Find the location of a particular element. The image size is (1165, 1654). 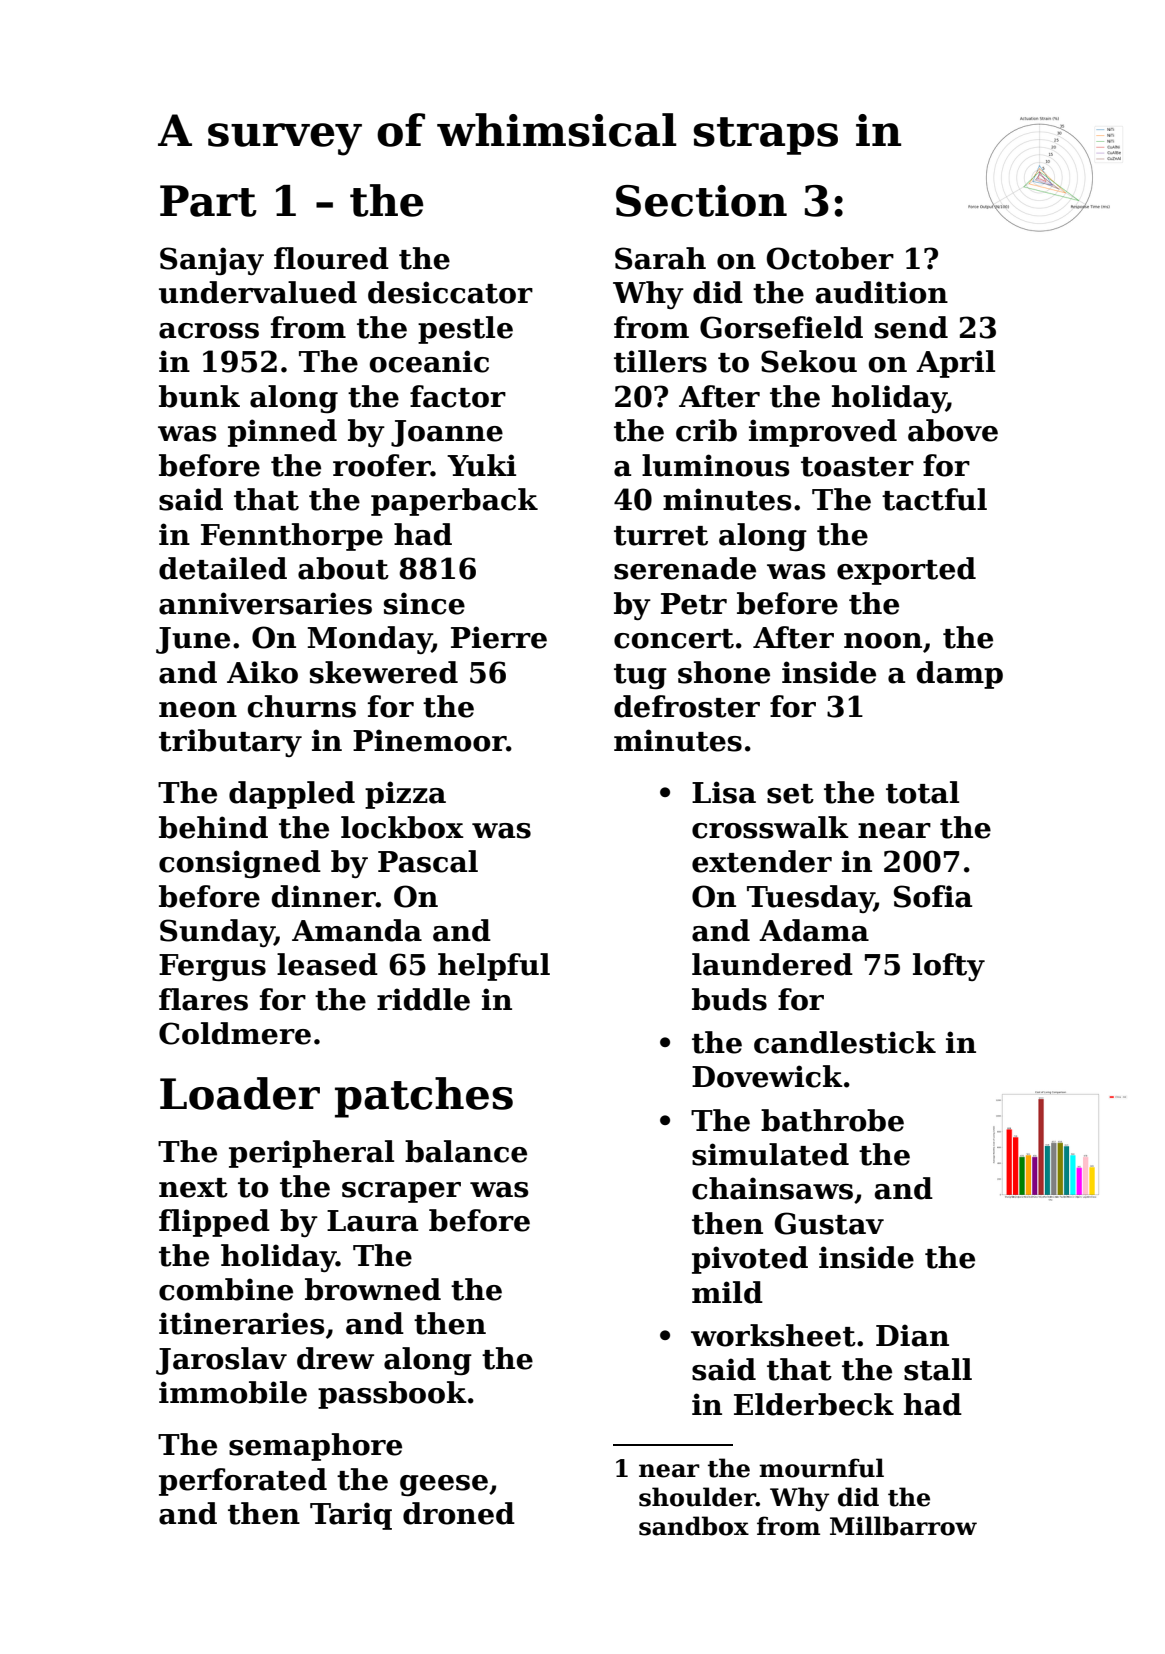

sandbox is located at coordinates (694, 1526).
